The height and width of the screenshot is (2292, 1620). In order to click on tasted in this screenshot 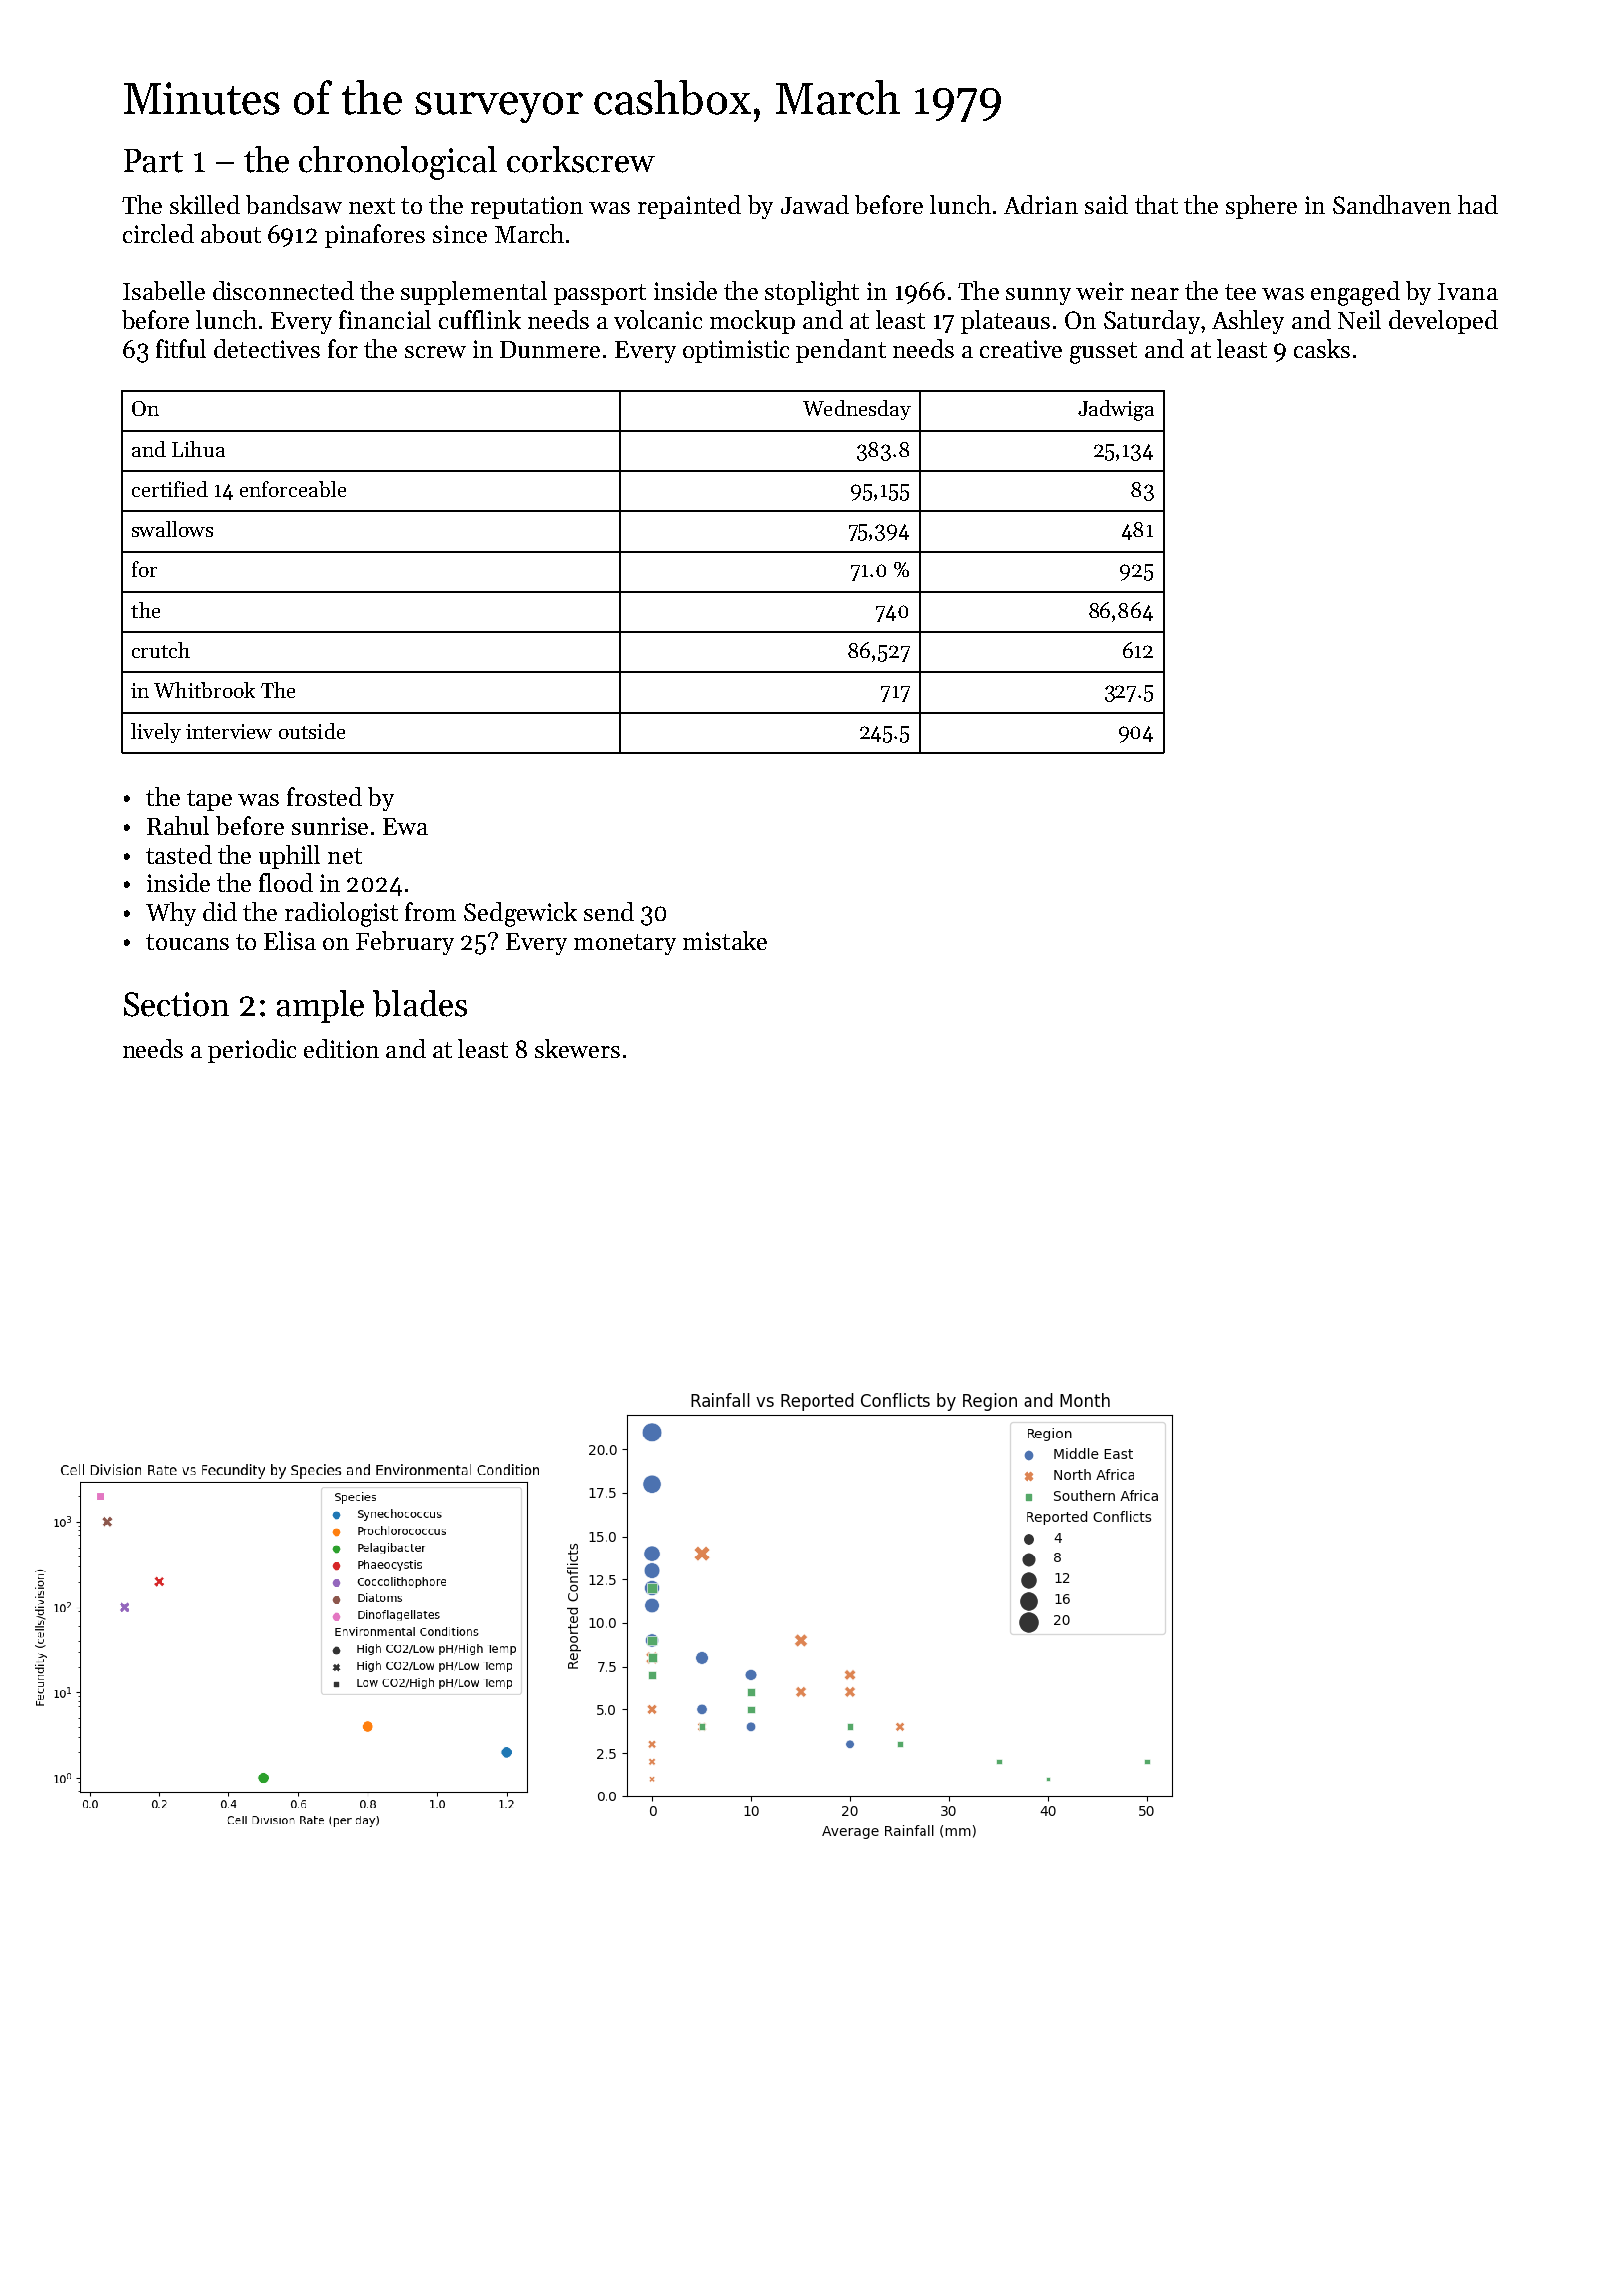, I will do `click(179, 854)`.
